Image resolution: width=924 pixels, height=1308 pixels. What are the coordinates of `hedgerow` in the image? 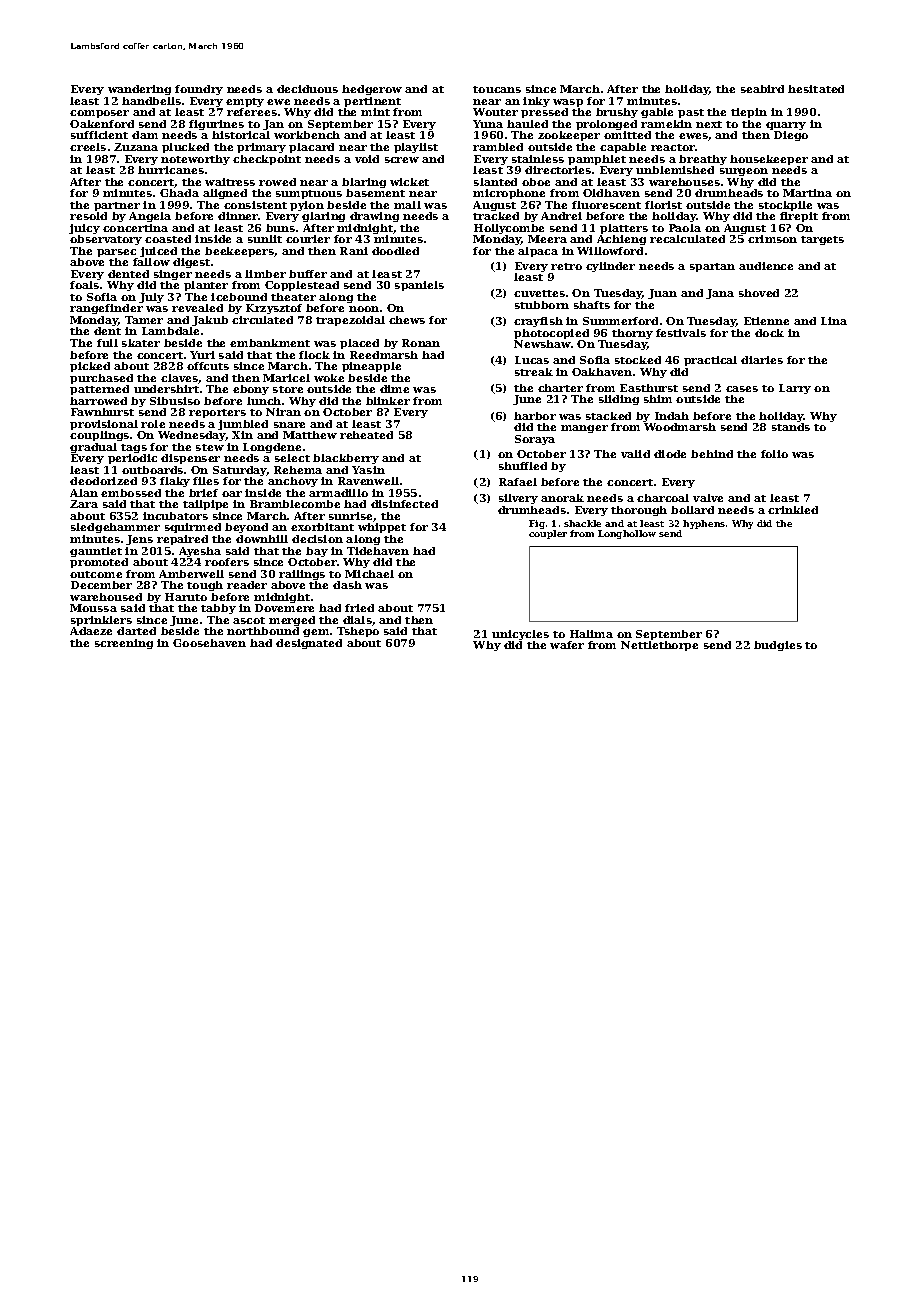 It's located at (372, 90).
